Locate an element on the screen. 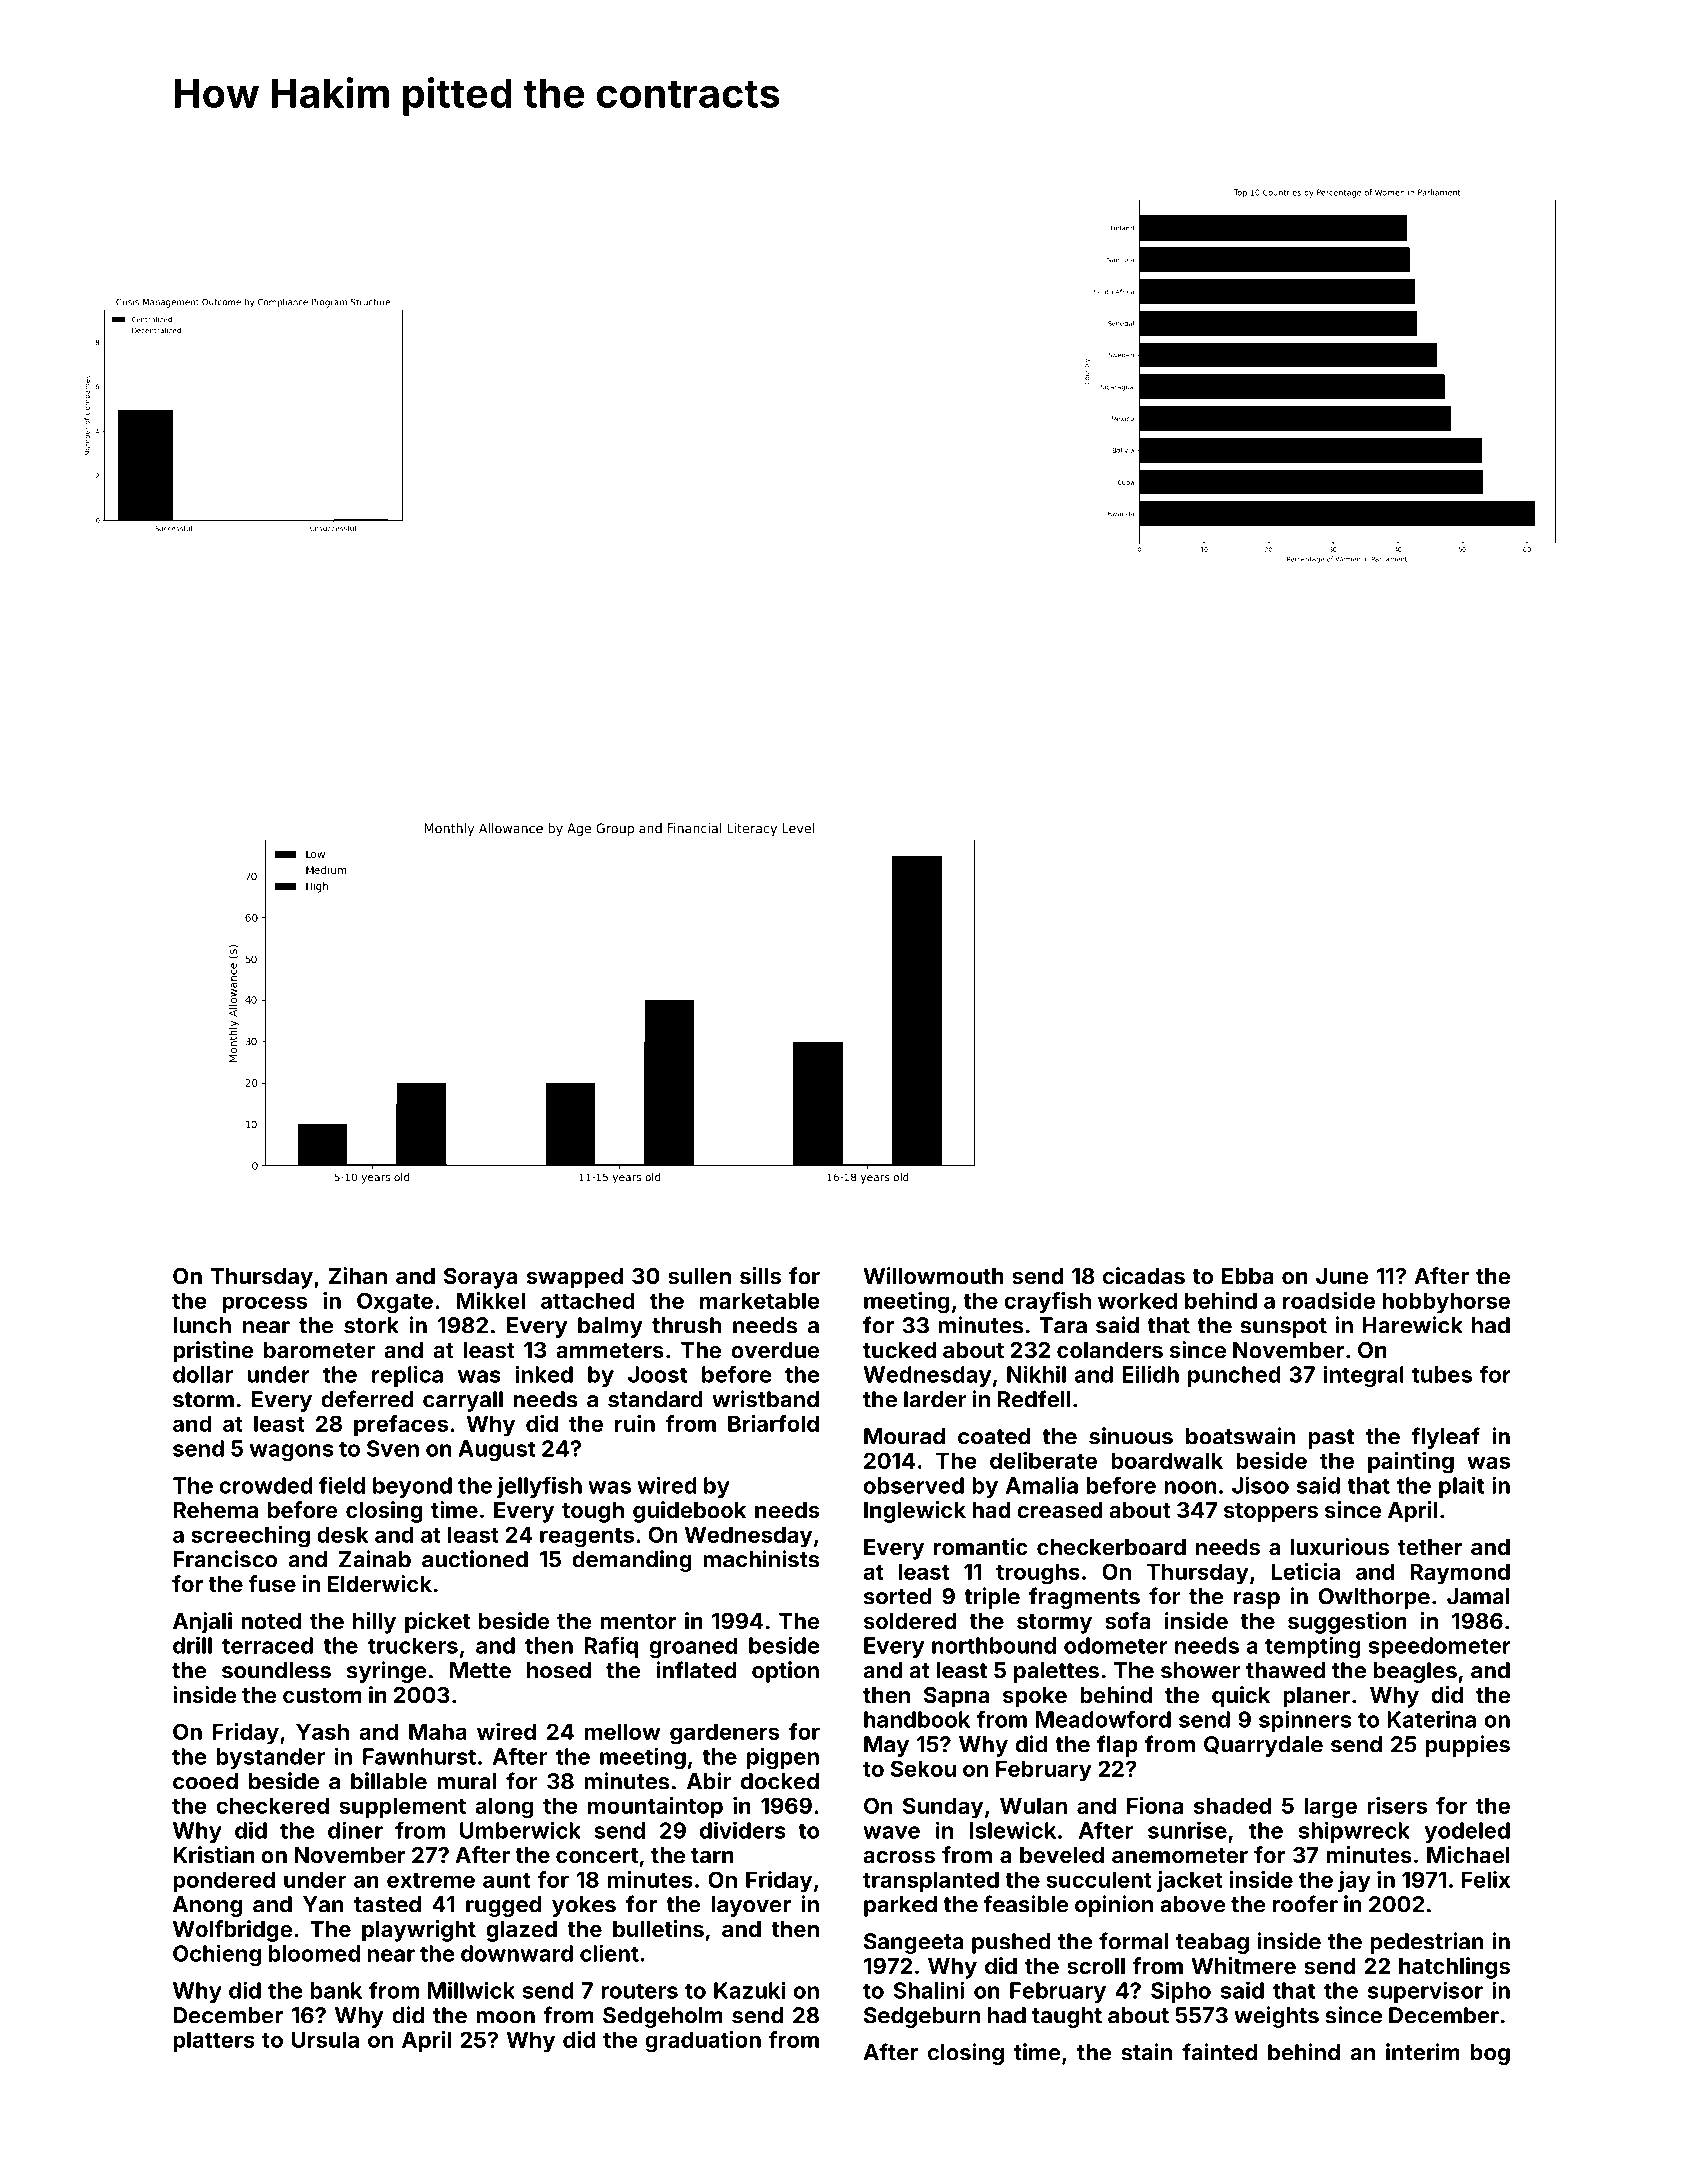 This screenshot has height=2178, width=1683. bystander is located at coordinates (271, 1758).
